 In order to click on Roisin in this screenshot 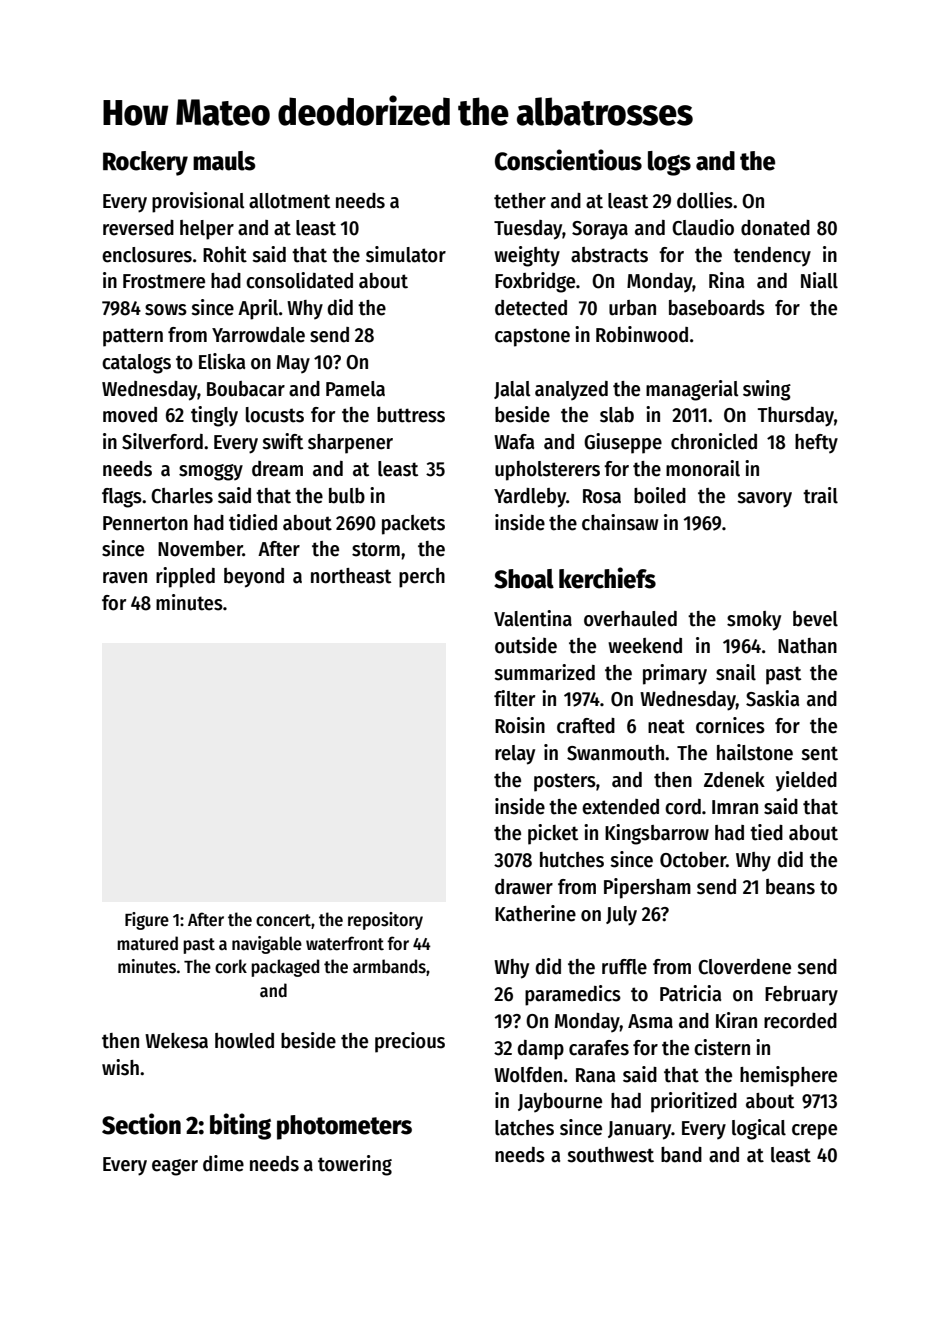, I will do `click(520, 725)`.
